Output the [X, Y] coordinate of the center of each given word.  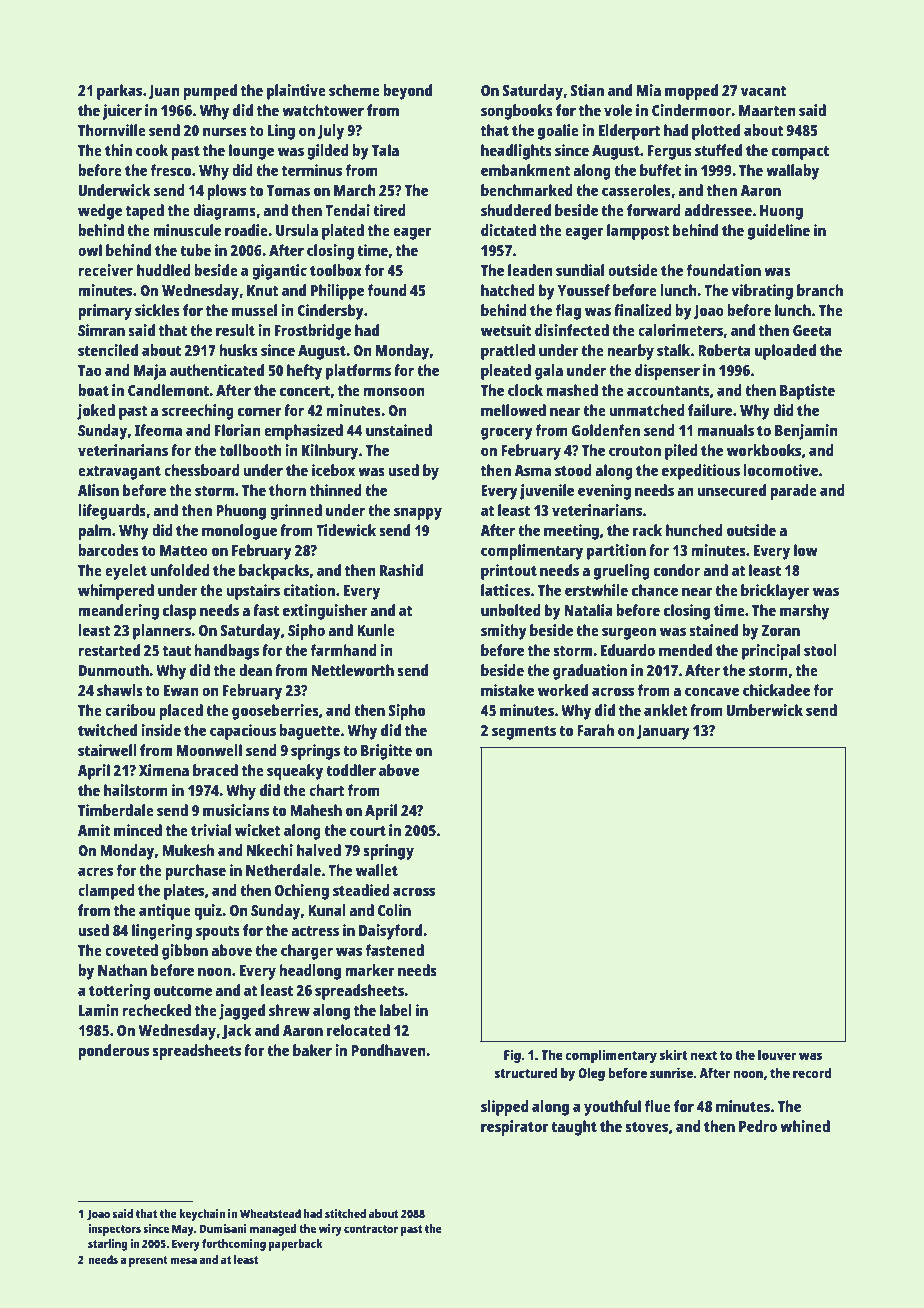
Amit [94, 830]
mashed [572, 390]
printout [509, 572]
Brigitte [386, 752]
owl [90, 250]
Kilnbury [330, 452]
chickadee [776, 690]
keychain [202, 1215]
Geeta [812, 330]
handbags [226, 652]
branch [820, 290]
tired [389, 210]
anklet [666, 710]
